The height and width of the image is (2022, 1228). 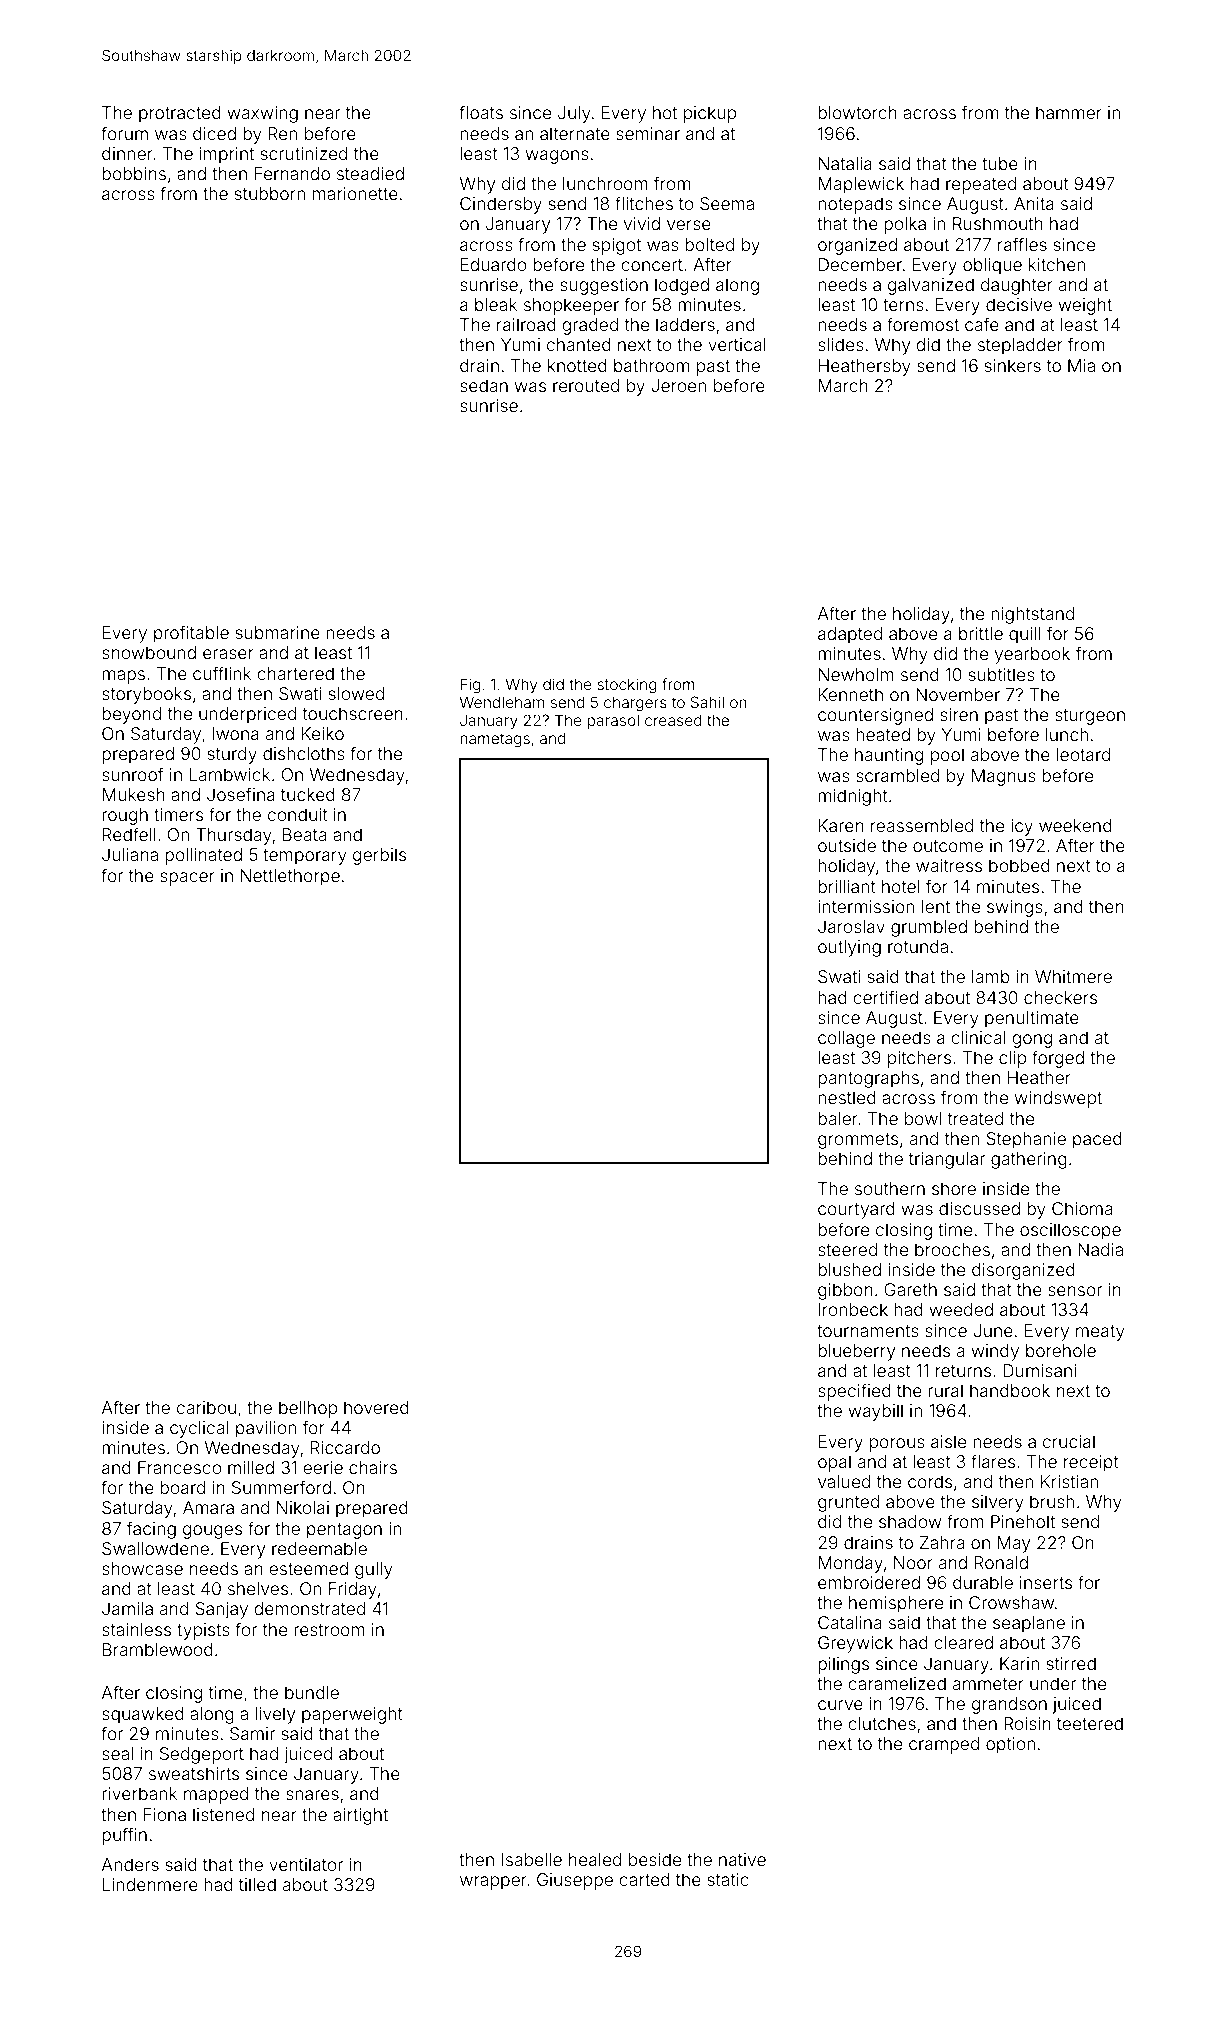 What do you see at coordinates (595, 1859) in the image?
I see `healed` at bounding box center [595, 1859].
